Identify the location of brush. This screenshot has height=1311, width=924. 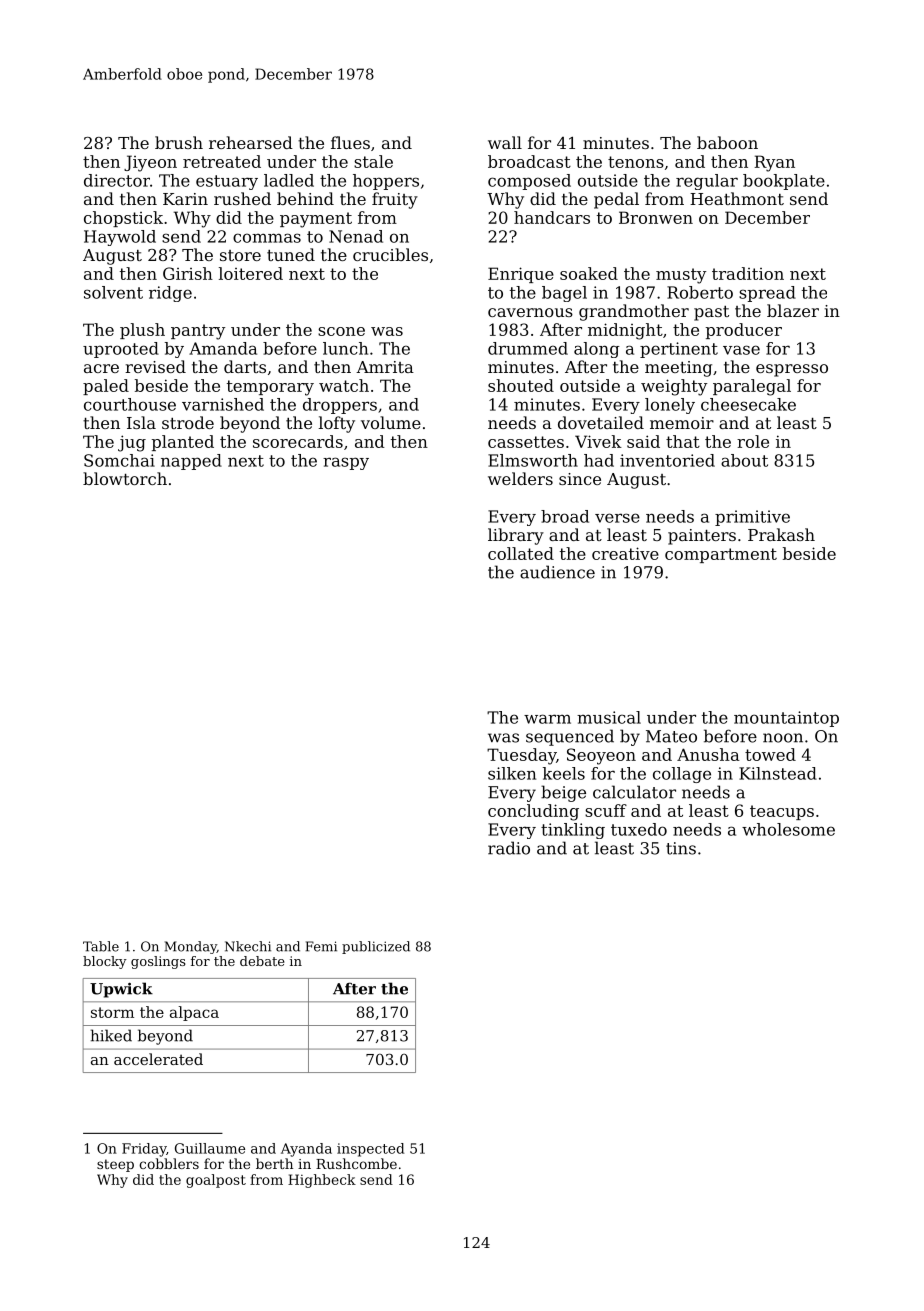
(179, 142).
